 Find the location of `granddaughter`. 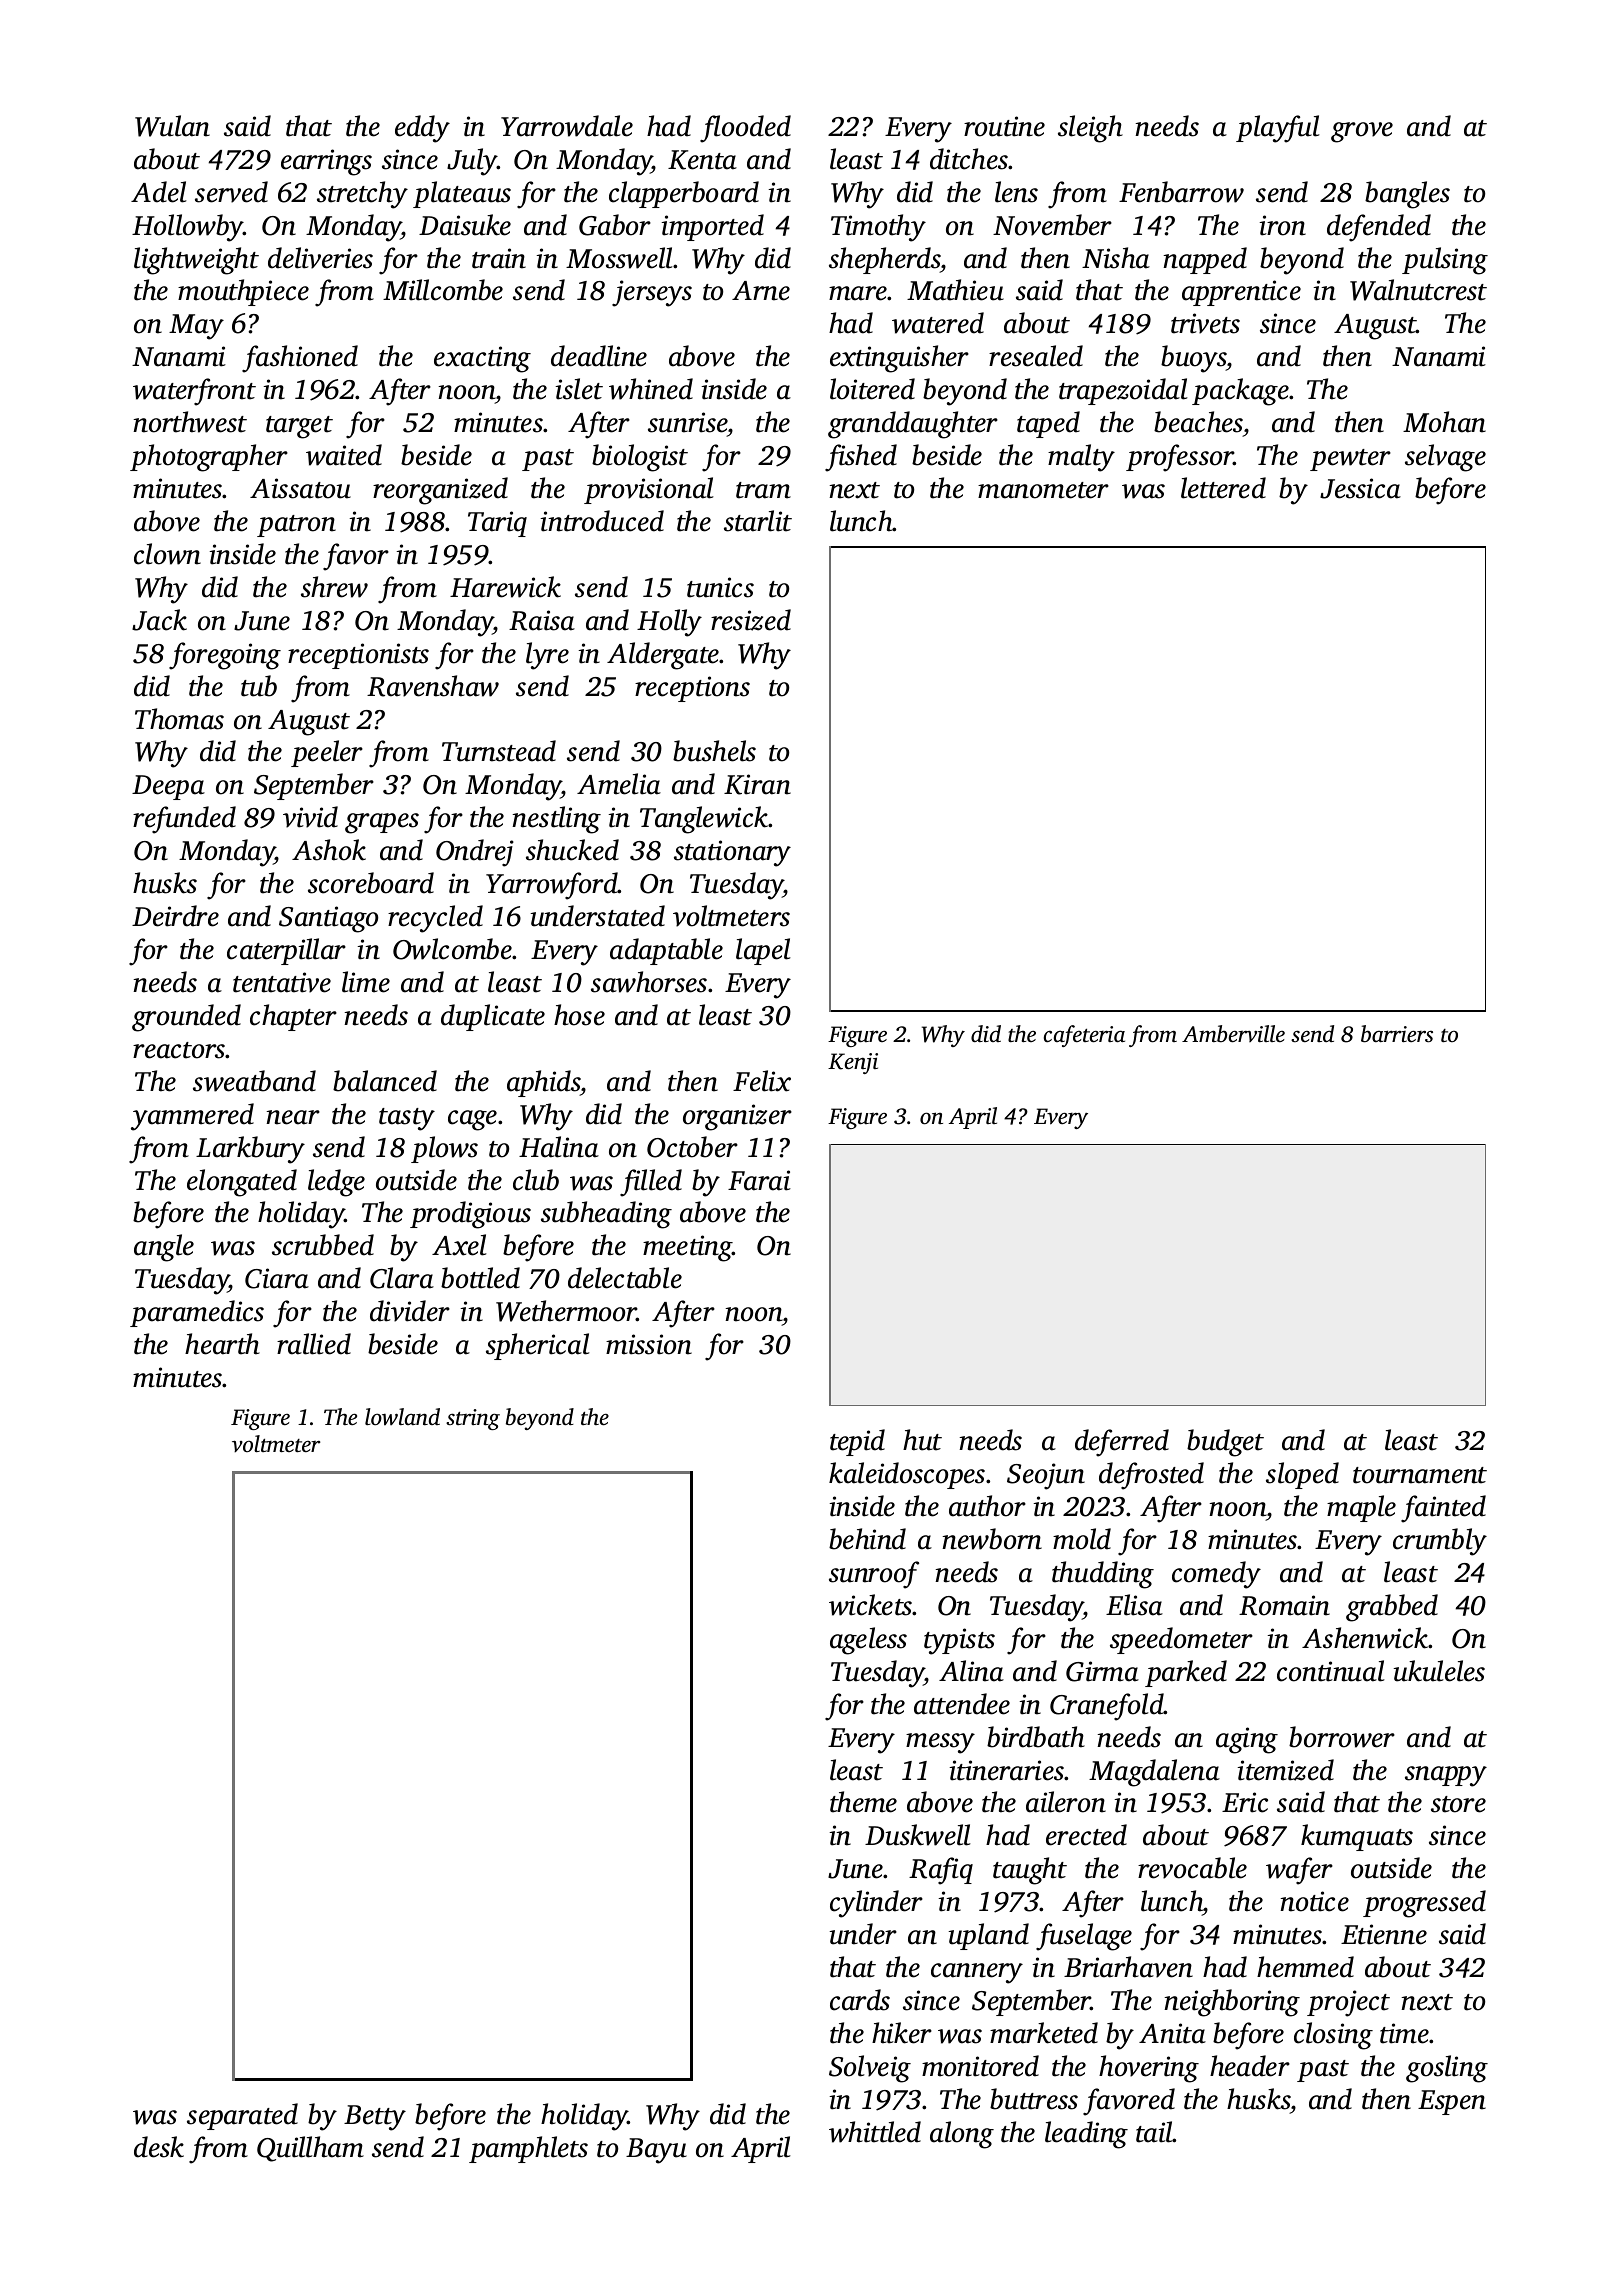

granddaughter is located at coordinates (913, 425).
